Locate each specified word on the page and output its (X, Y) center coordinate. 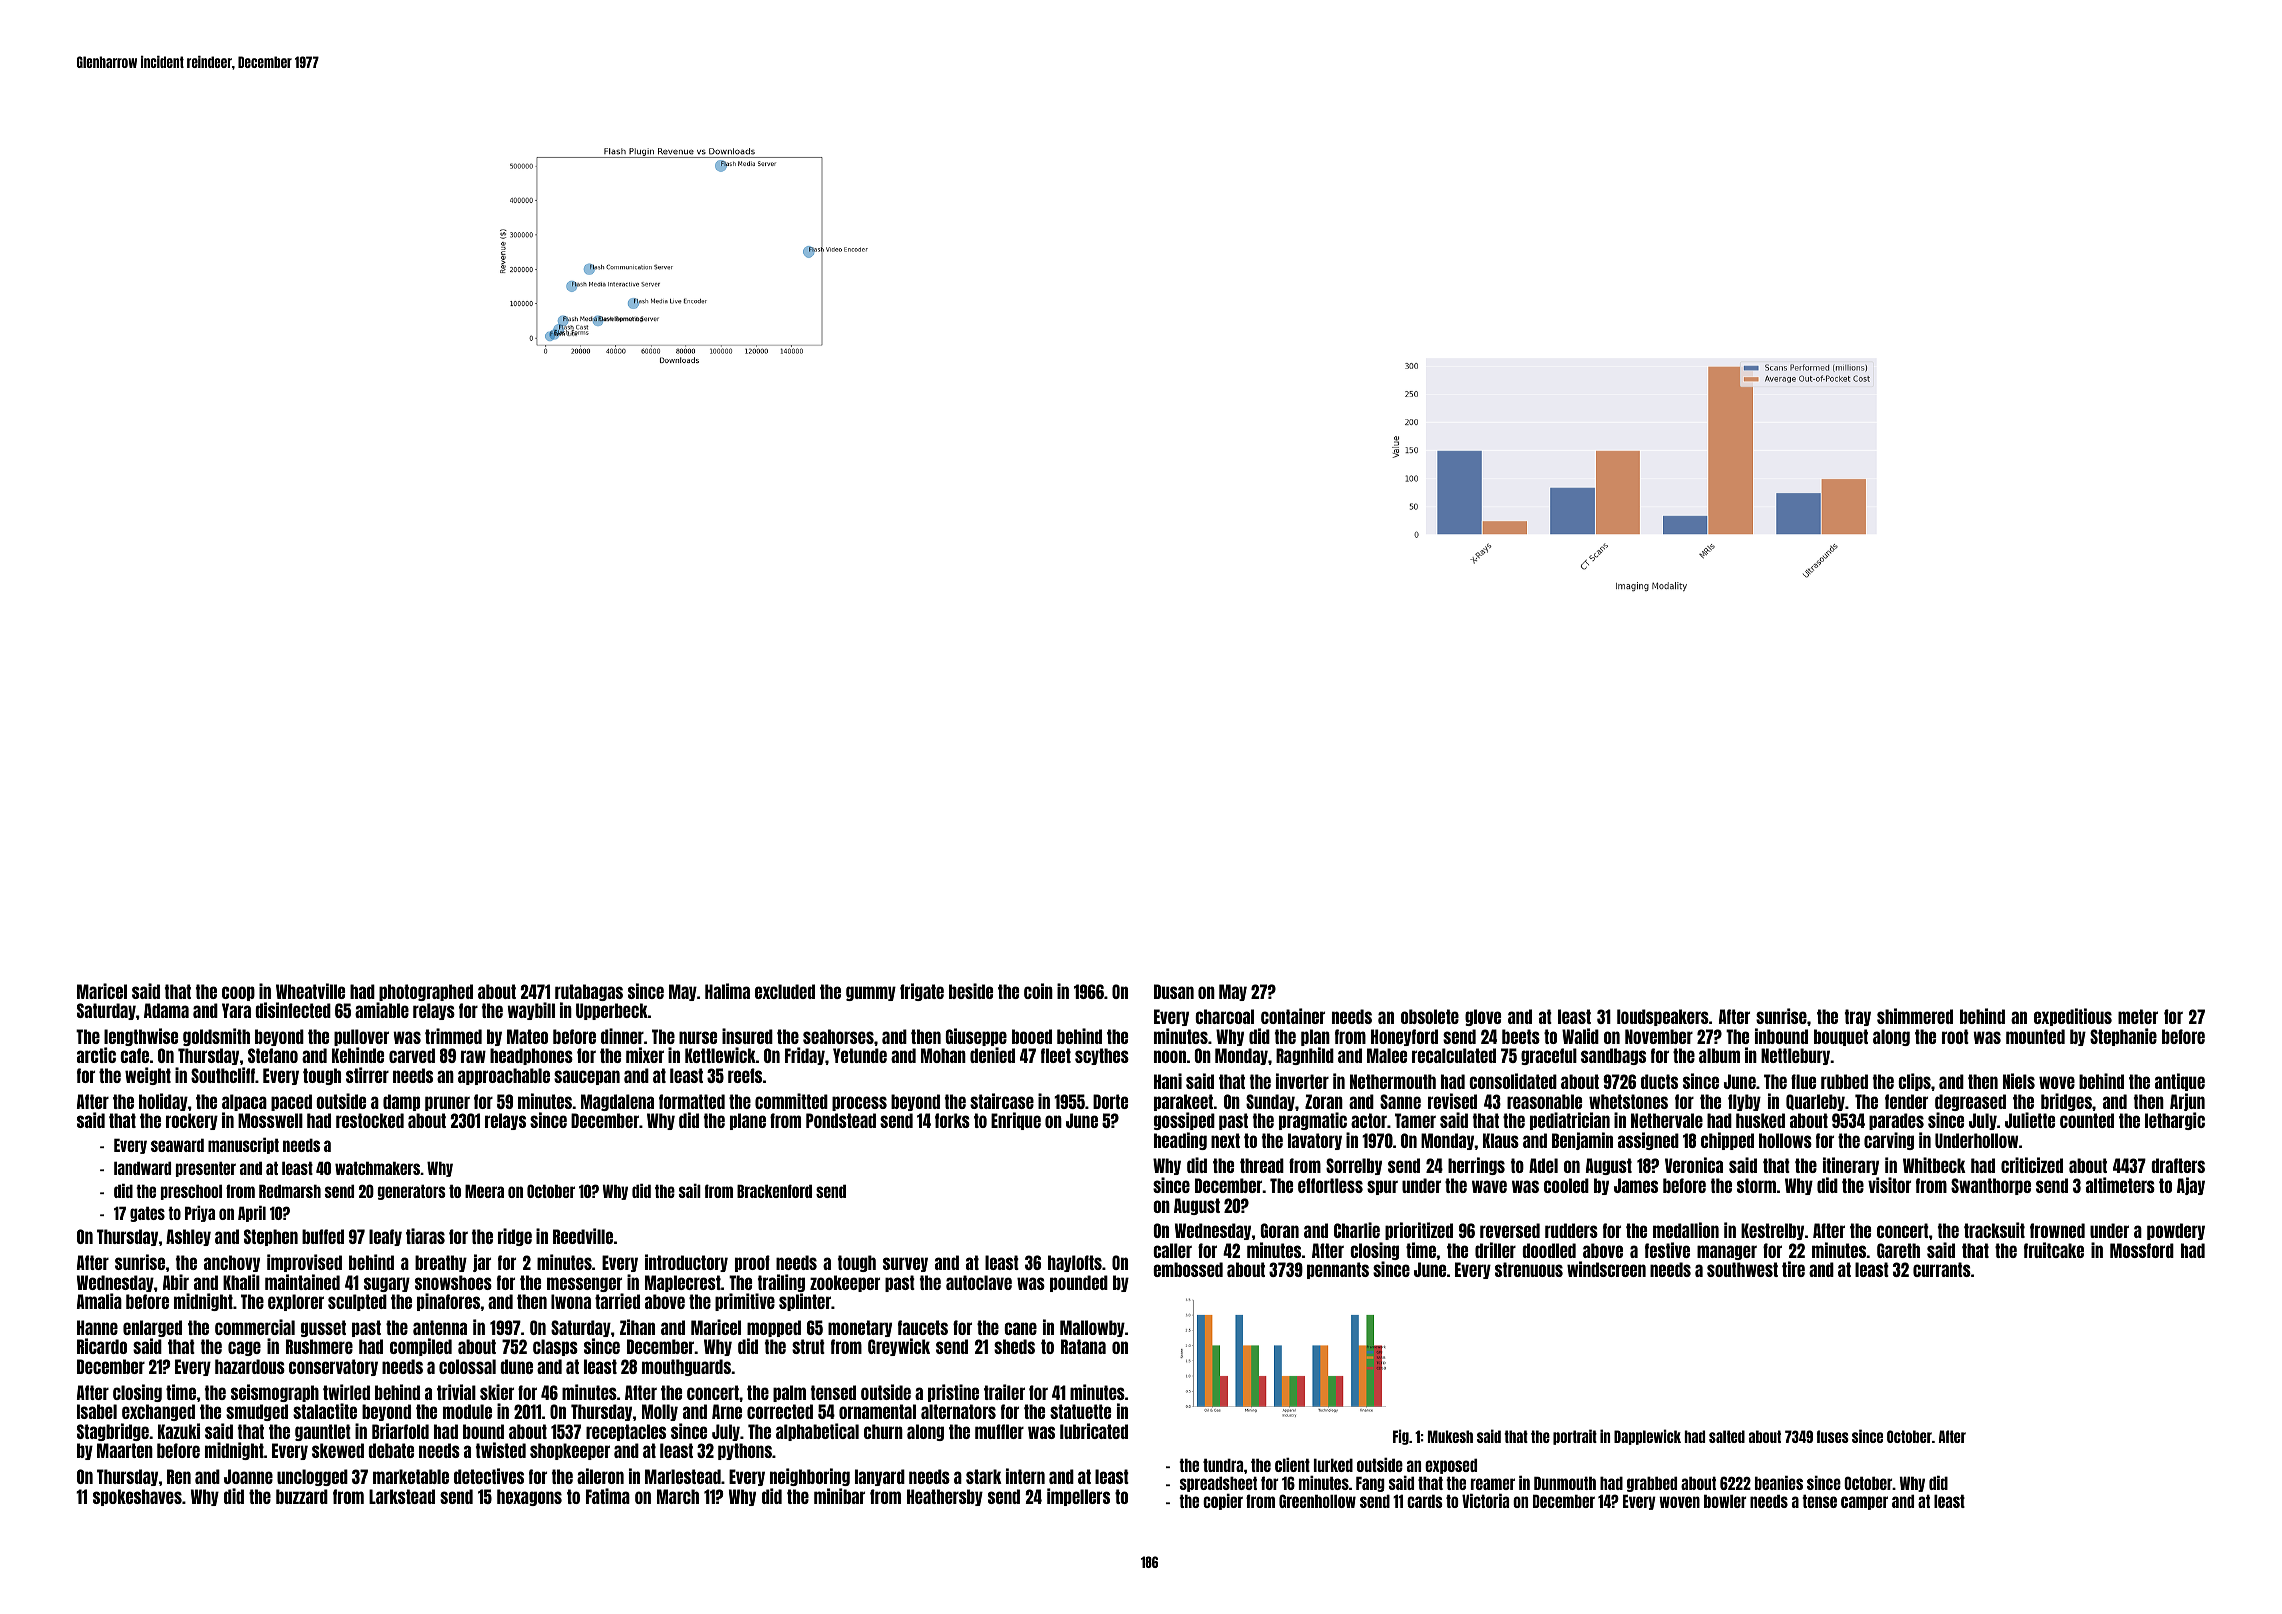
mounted (2035, 1036)
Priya (200, 1213)
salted (1727, 1436)
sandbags (1613, 1056)
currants (1942, 1269)
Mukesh (1450, 1436)
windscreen (1606, 1269)
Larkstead (402, 1496)
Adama (166, 1010)
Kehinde (358, 1055)
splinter (805, 1302)
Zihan (637, 1327)
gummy (871, 993)
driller (1495, 1250)
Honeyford (1404, 1037)
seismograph (275, 1393)
